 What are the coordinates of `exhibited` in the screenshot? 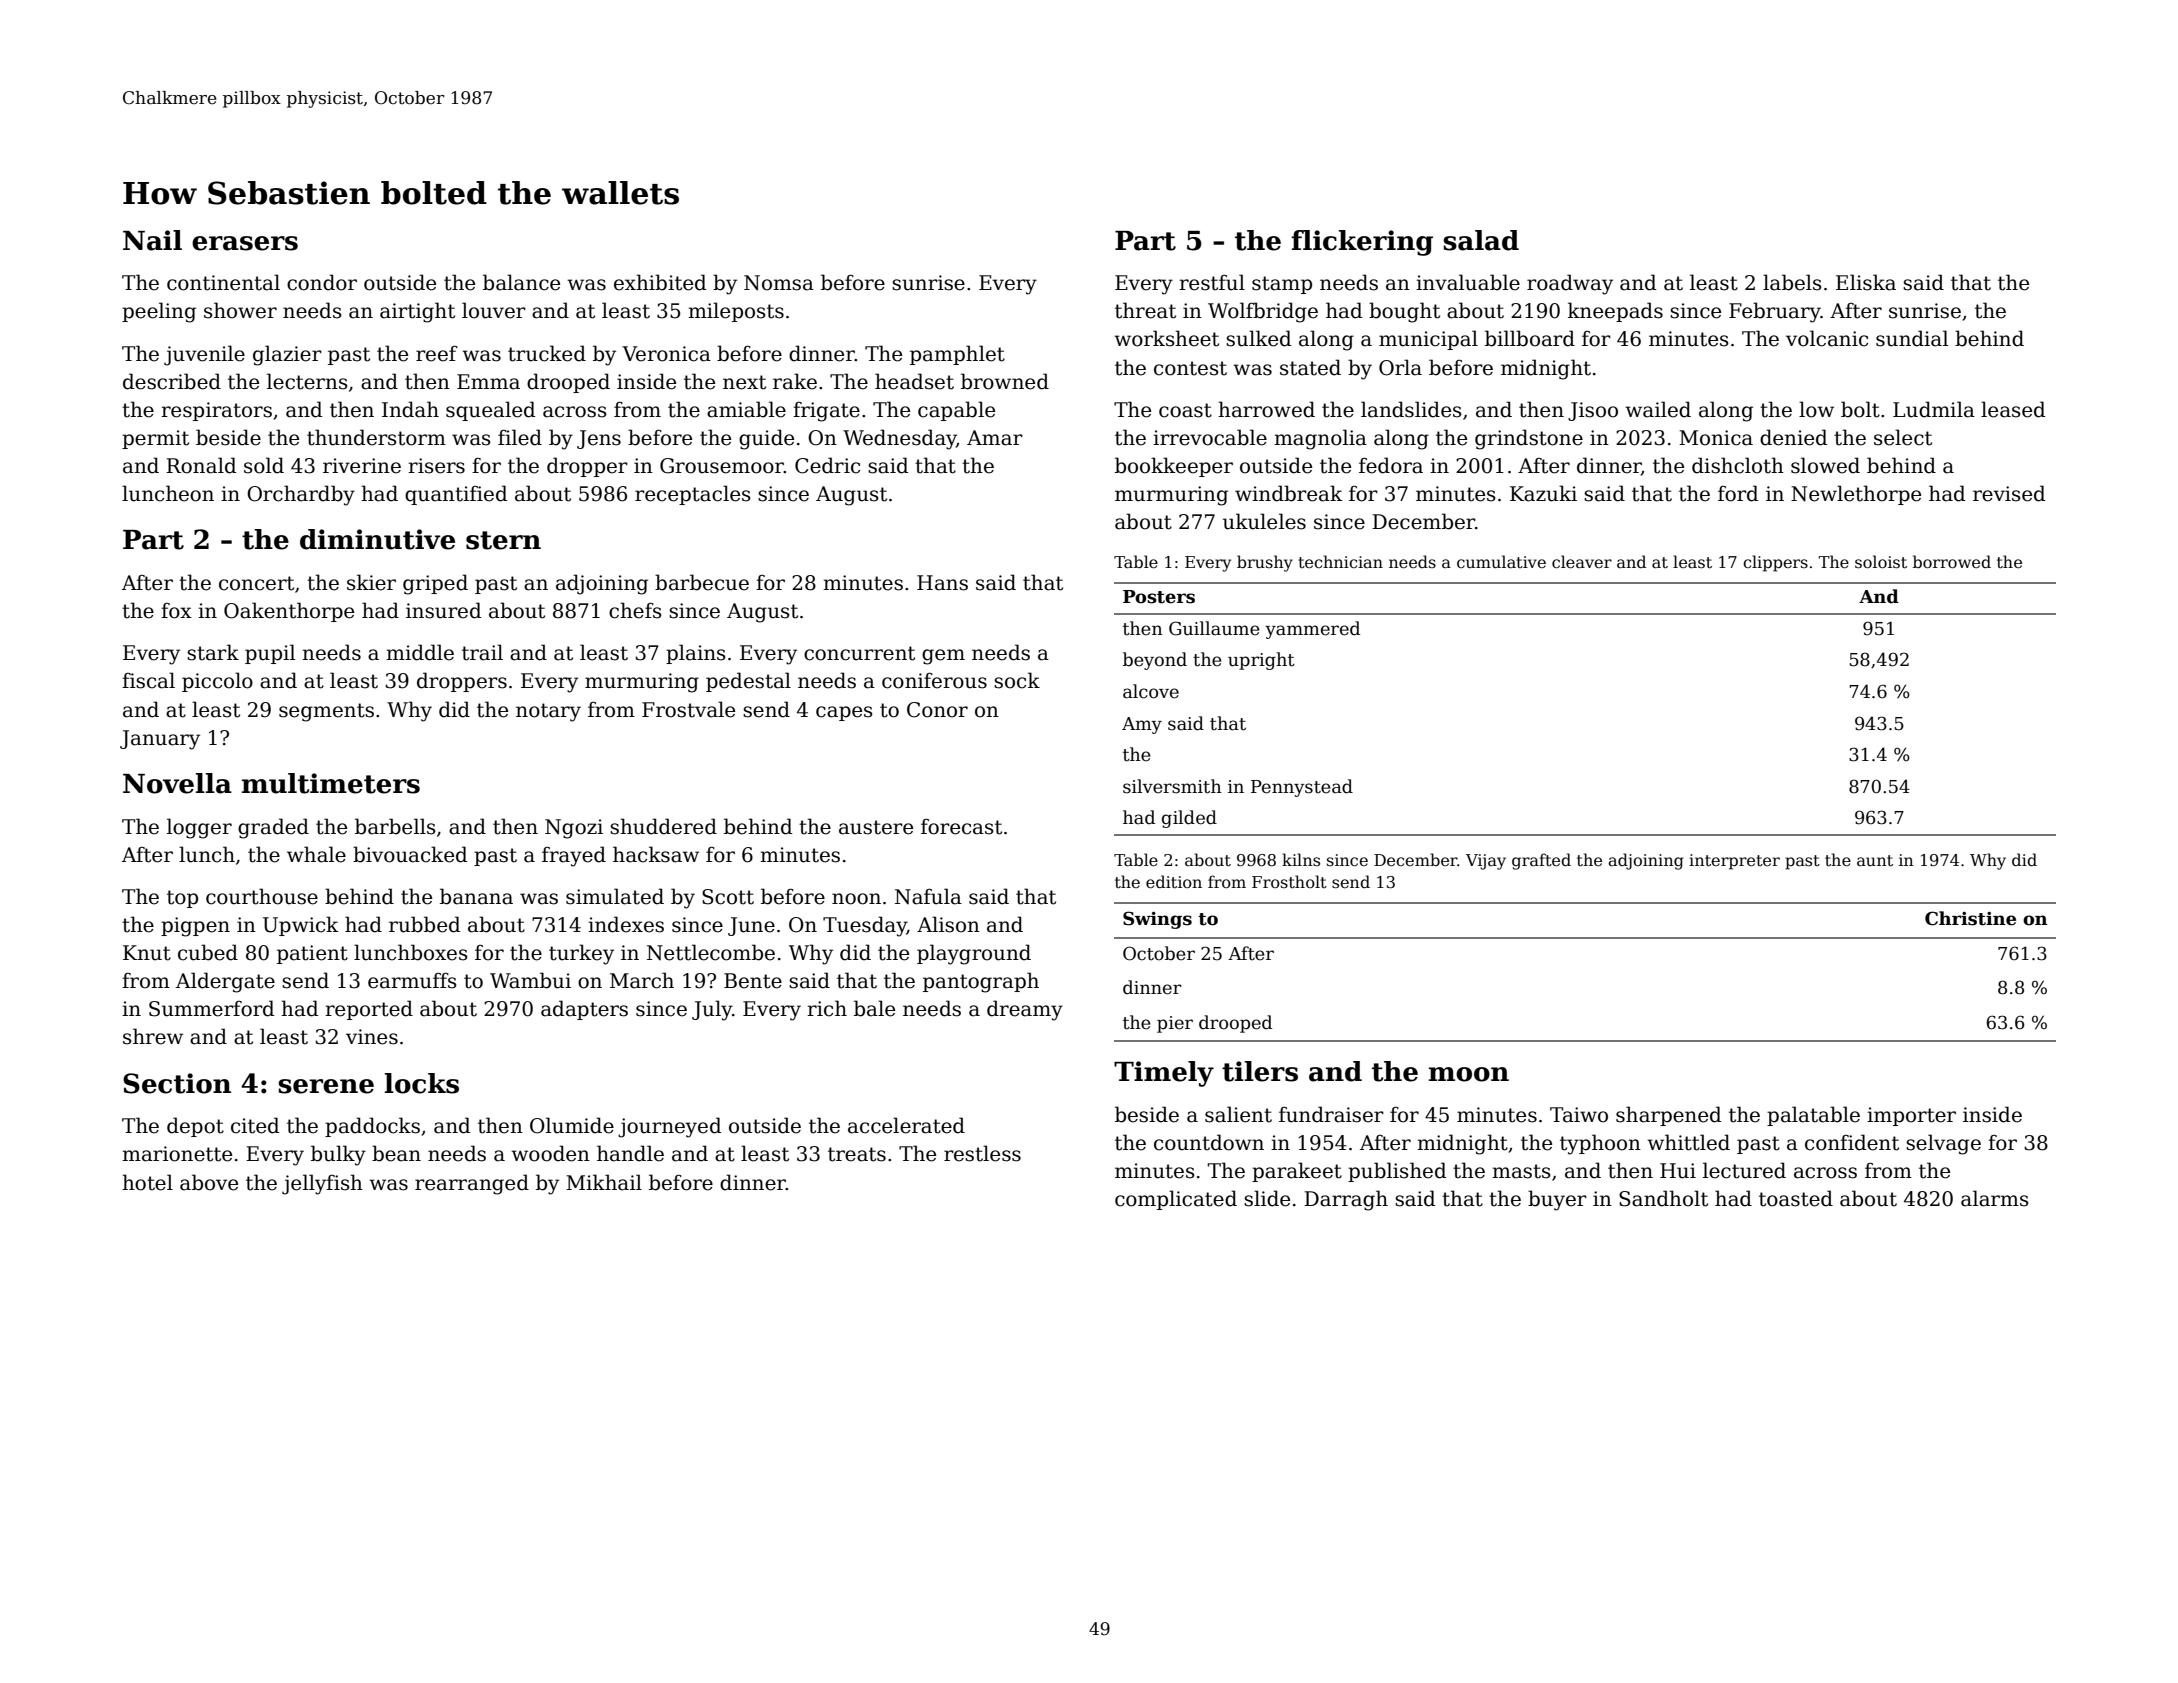 It's located at (660, 282).
